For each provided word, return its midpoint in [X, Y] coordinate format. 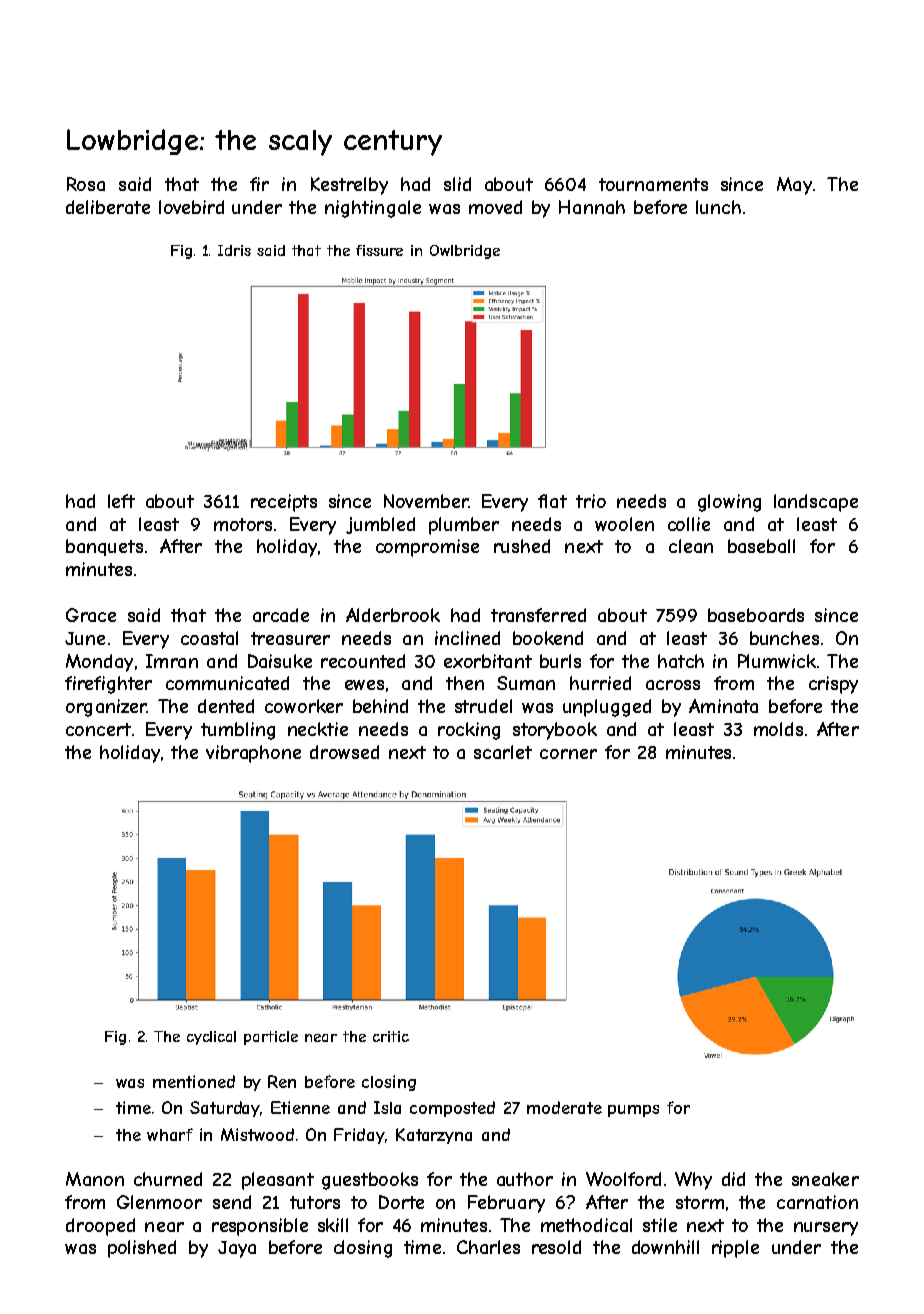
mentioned [194, 1081]
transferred [538, 615]
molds [778, 729]
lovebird [191, 207]
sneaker [825, 1179]
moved [495, 207]
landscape [816, 503]
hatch [681, 661]
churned [168, 1179]
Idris [234, 250]
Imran [172, 661]
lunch [718, 207]
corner [568, 754]
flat [552, 501]
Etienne [300, 1107]
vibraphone [253, 754]
